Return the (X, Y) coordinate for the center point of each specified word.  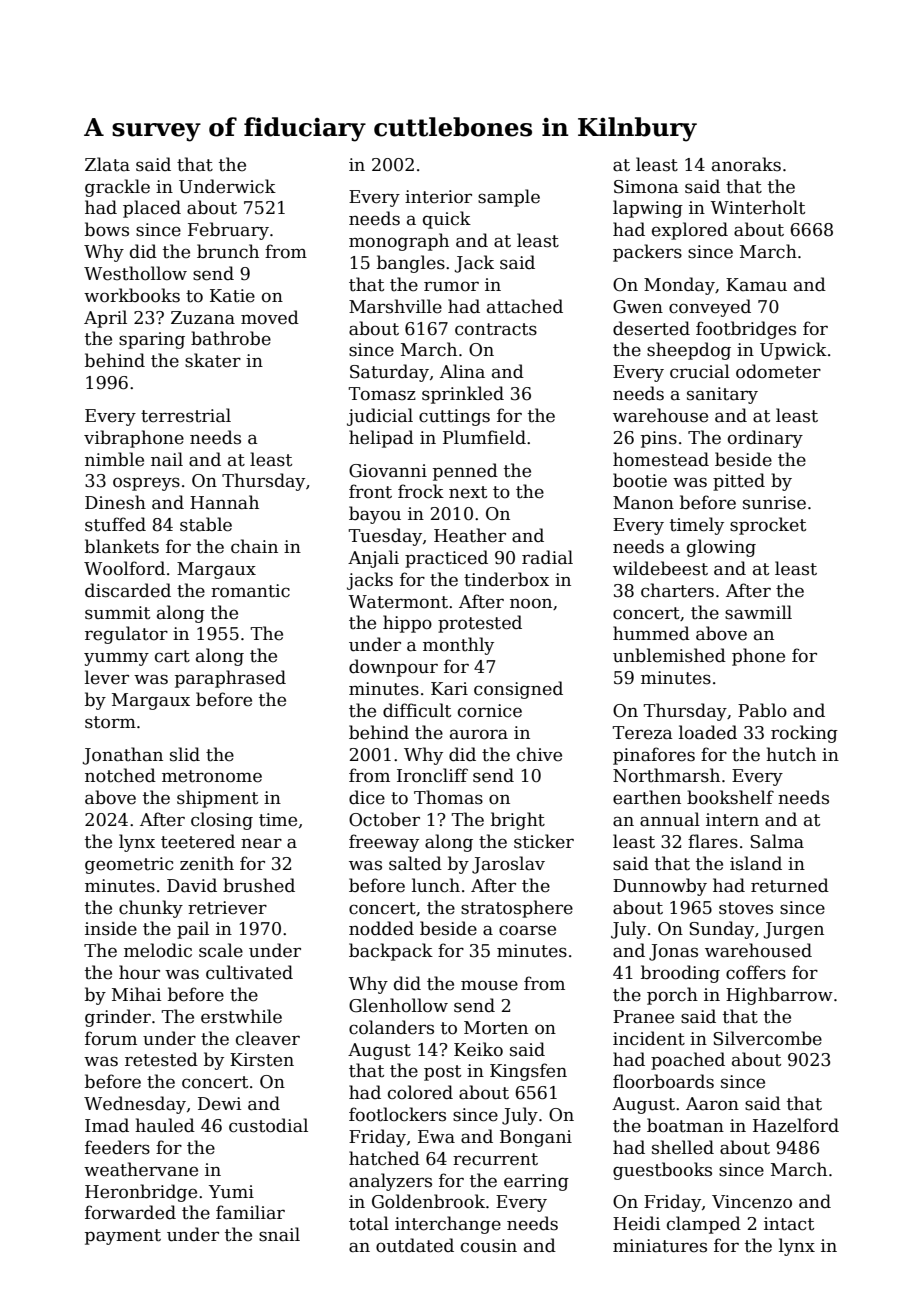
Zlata (107, 164)
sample (509, 198)
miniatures (660, 1246)
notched (120, 775)
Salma (777, 841)
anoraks (746, 164)
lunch (436, 885)
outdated (415, 1245)
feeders (117, 1147)
